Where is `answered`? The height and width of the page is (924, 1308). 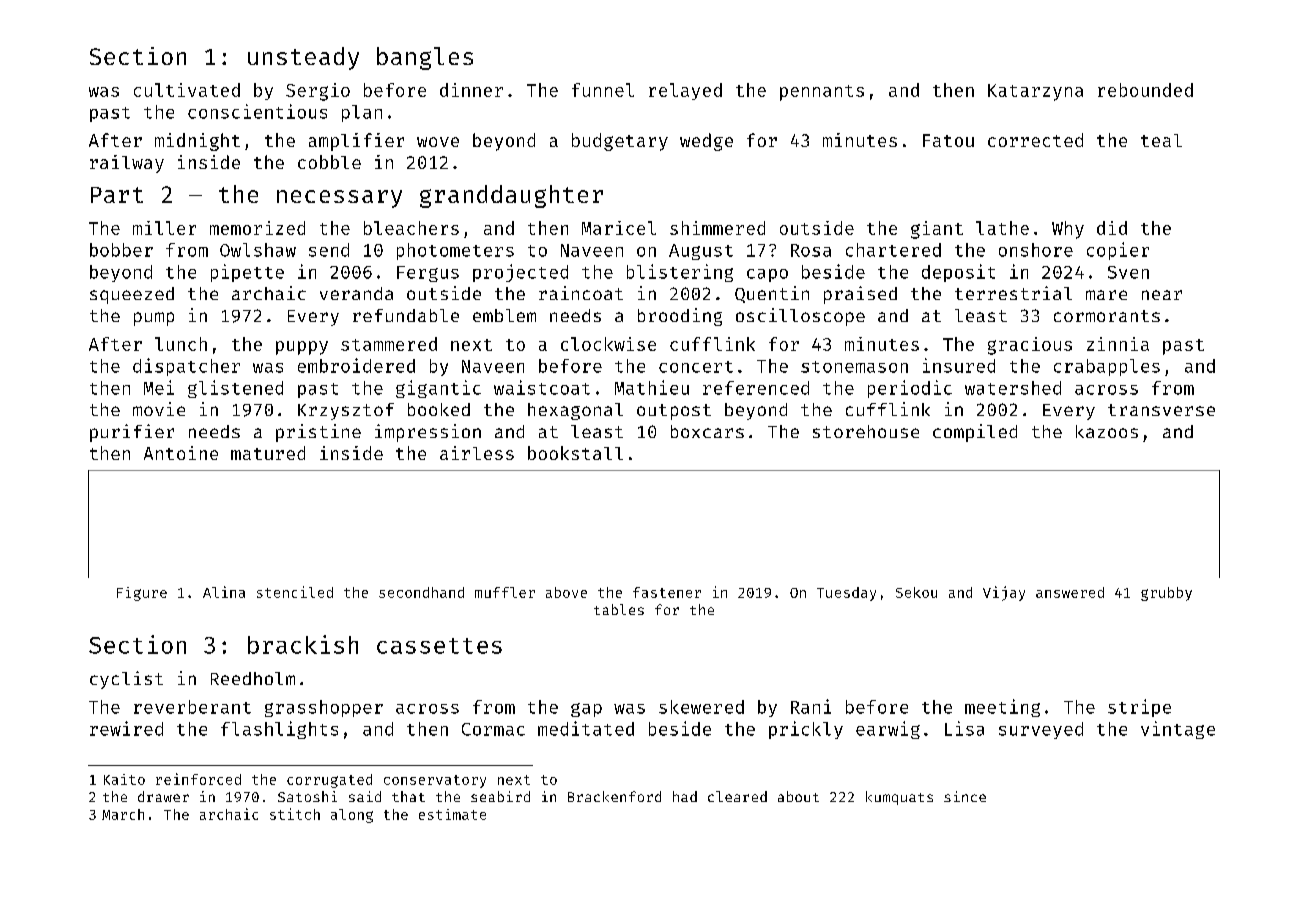 answered is located at coordinates (1070, 592).
